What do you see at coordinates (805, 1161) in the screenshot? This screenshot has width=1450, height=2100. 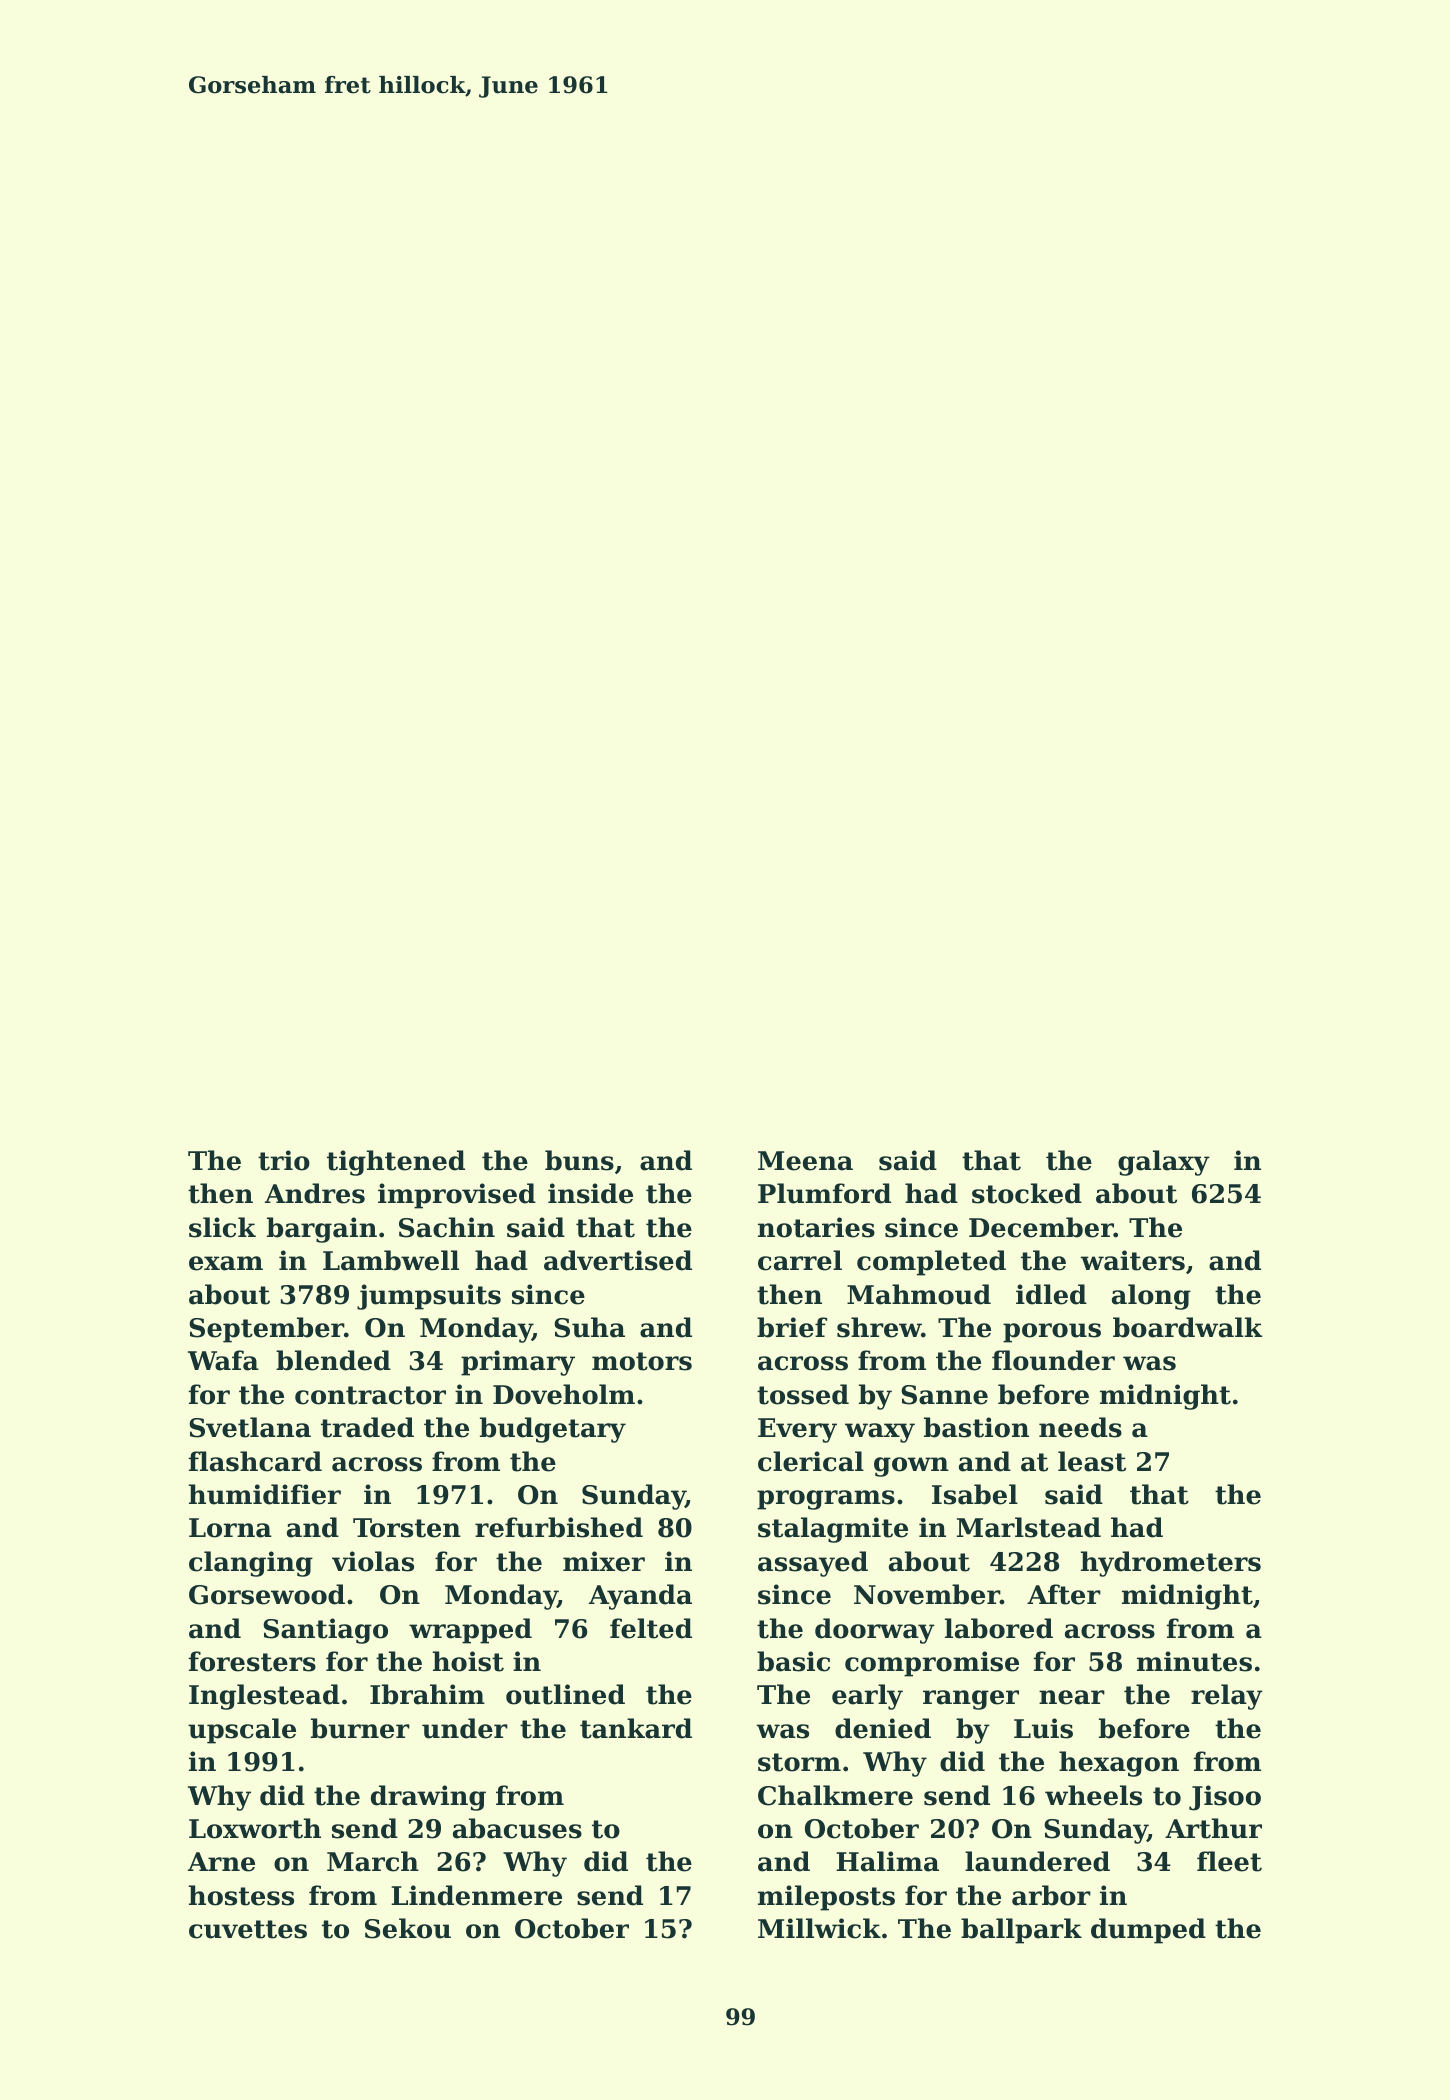 I see `Meena` at bounding box center [805, 1161].
